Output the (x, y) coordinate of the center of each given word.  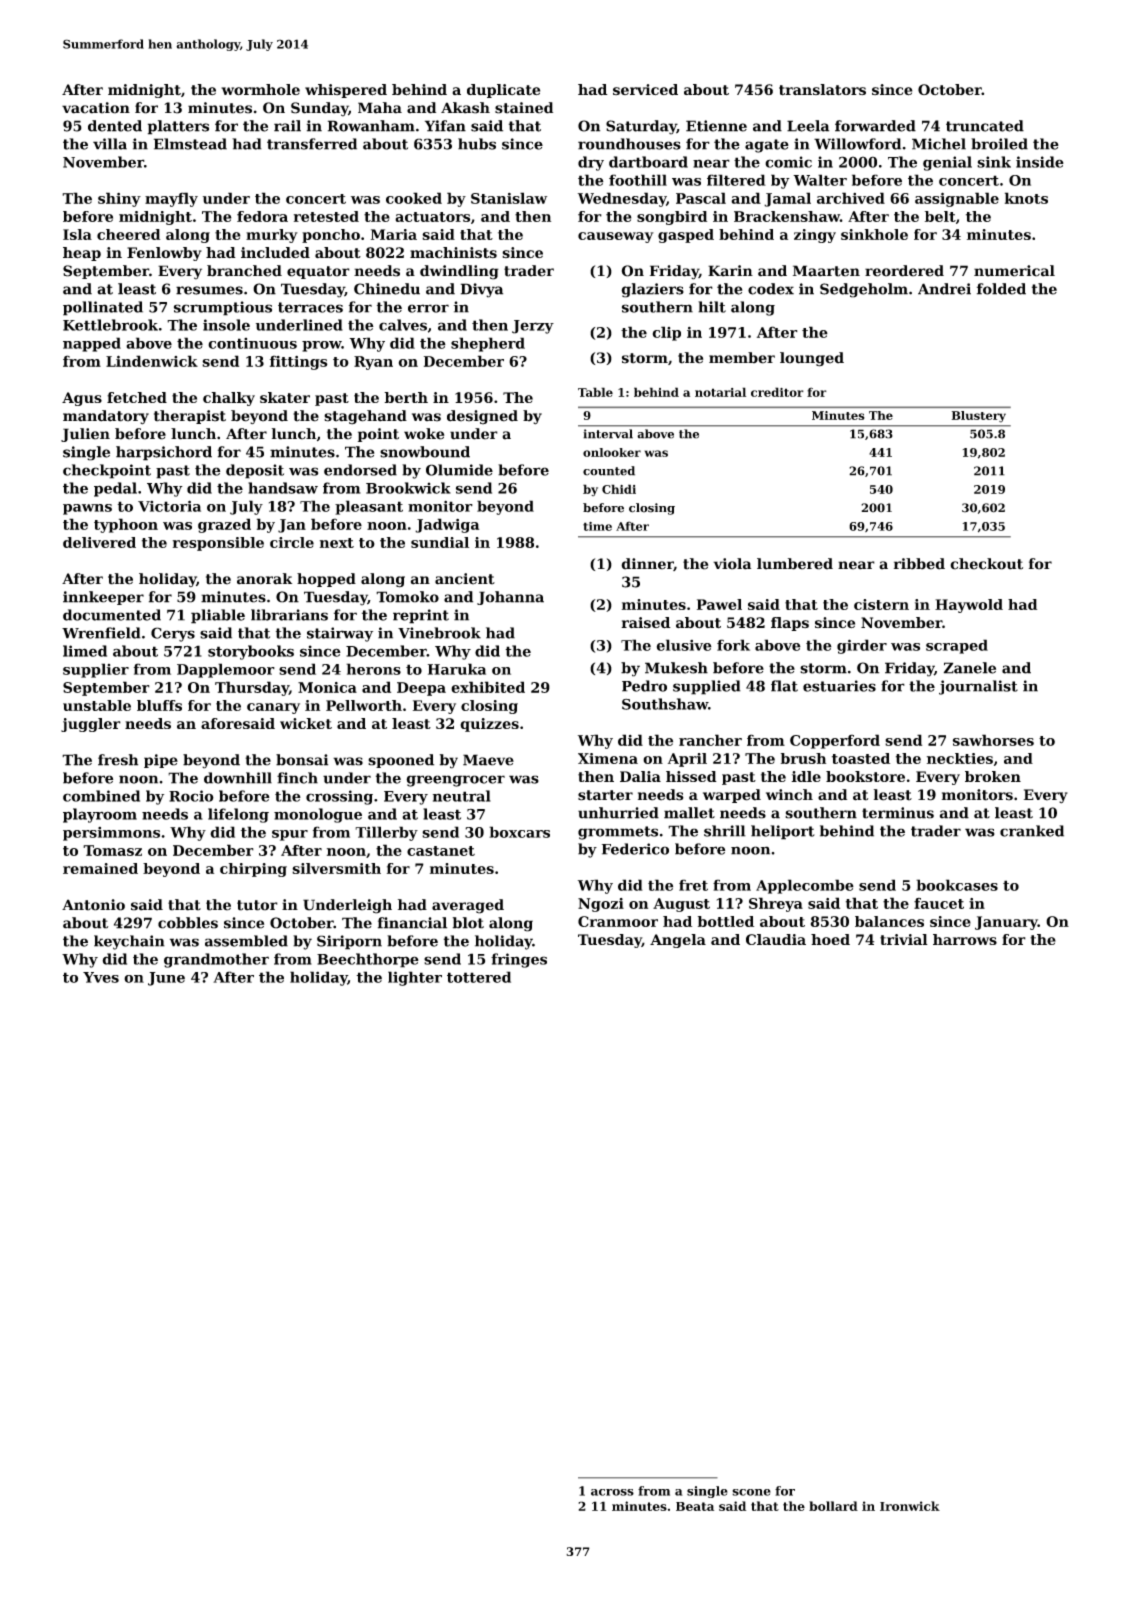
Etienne (716, 126)
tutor (257, 905)
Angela (678, 941)
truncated (985, 126)
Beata (695, 1506)
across (612, 1492)
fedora (262, 216)
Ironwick (910, 1506)
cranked (1032, 831)
